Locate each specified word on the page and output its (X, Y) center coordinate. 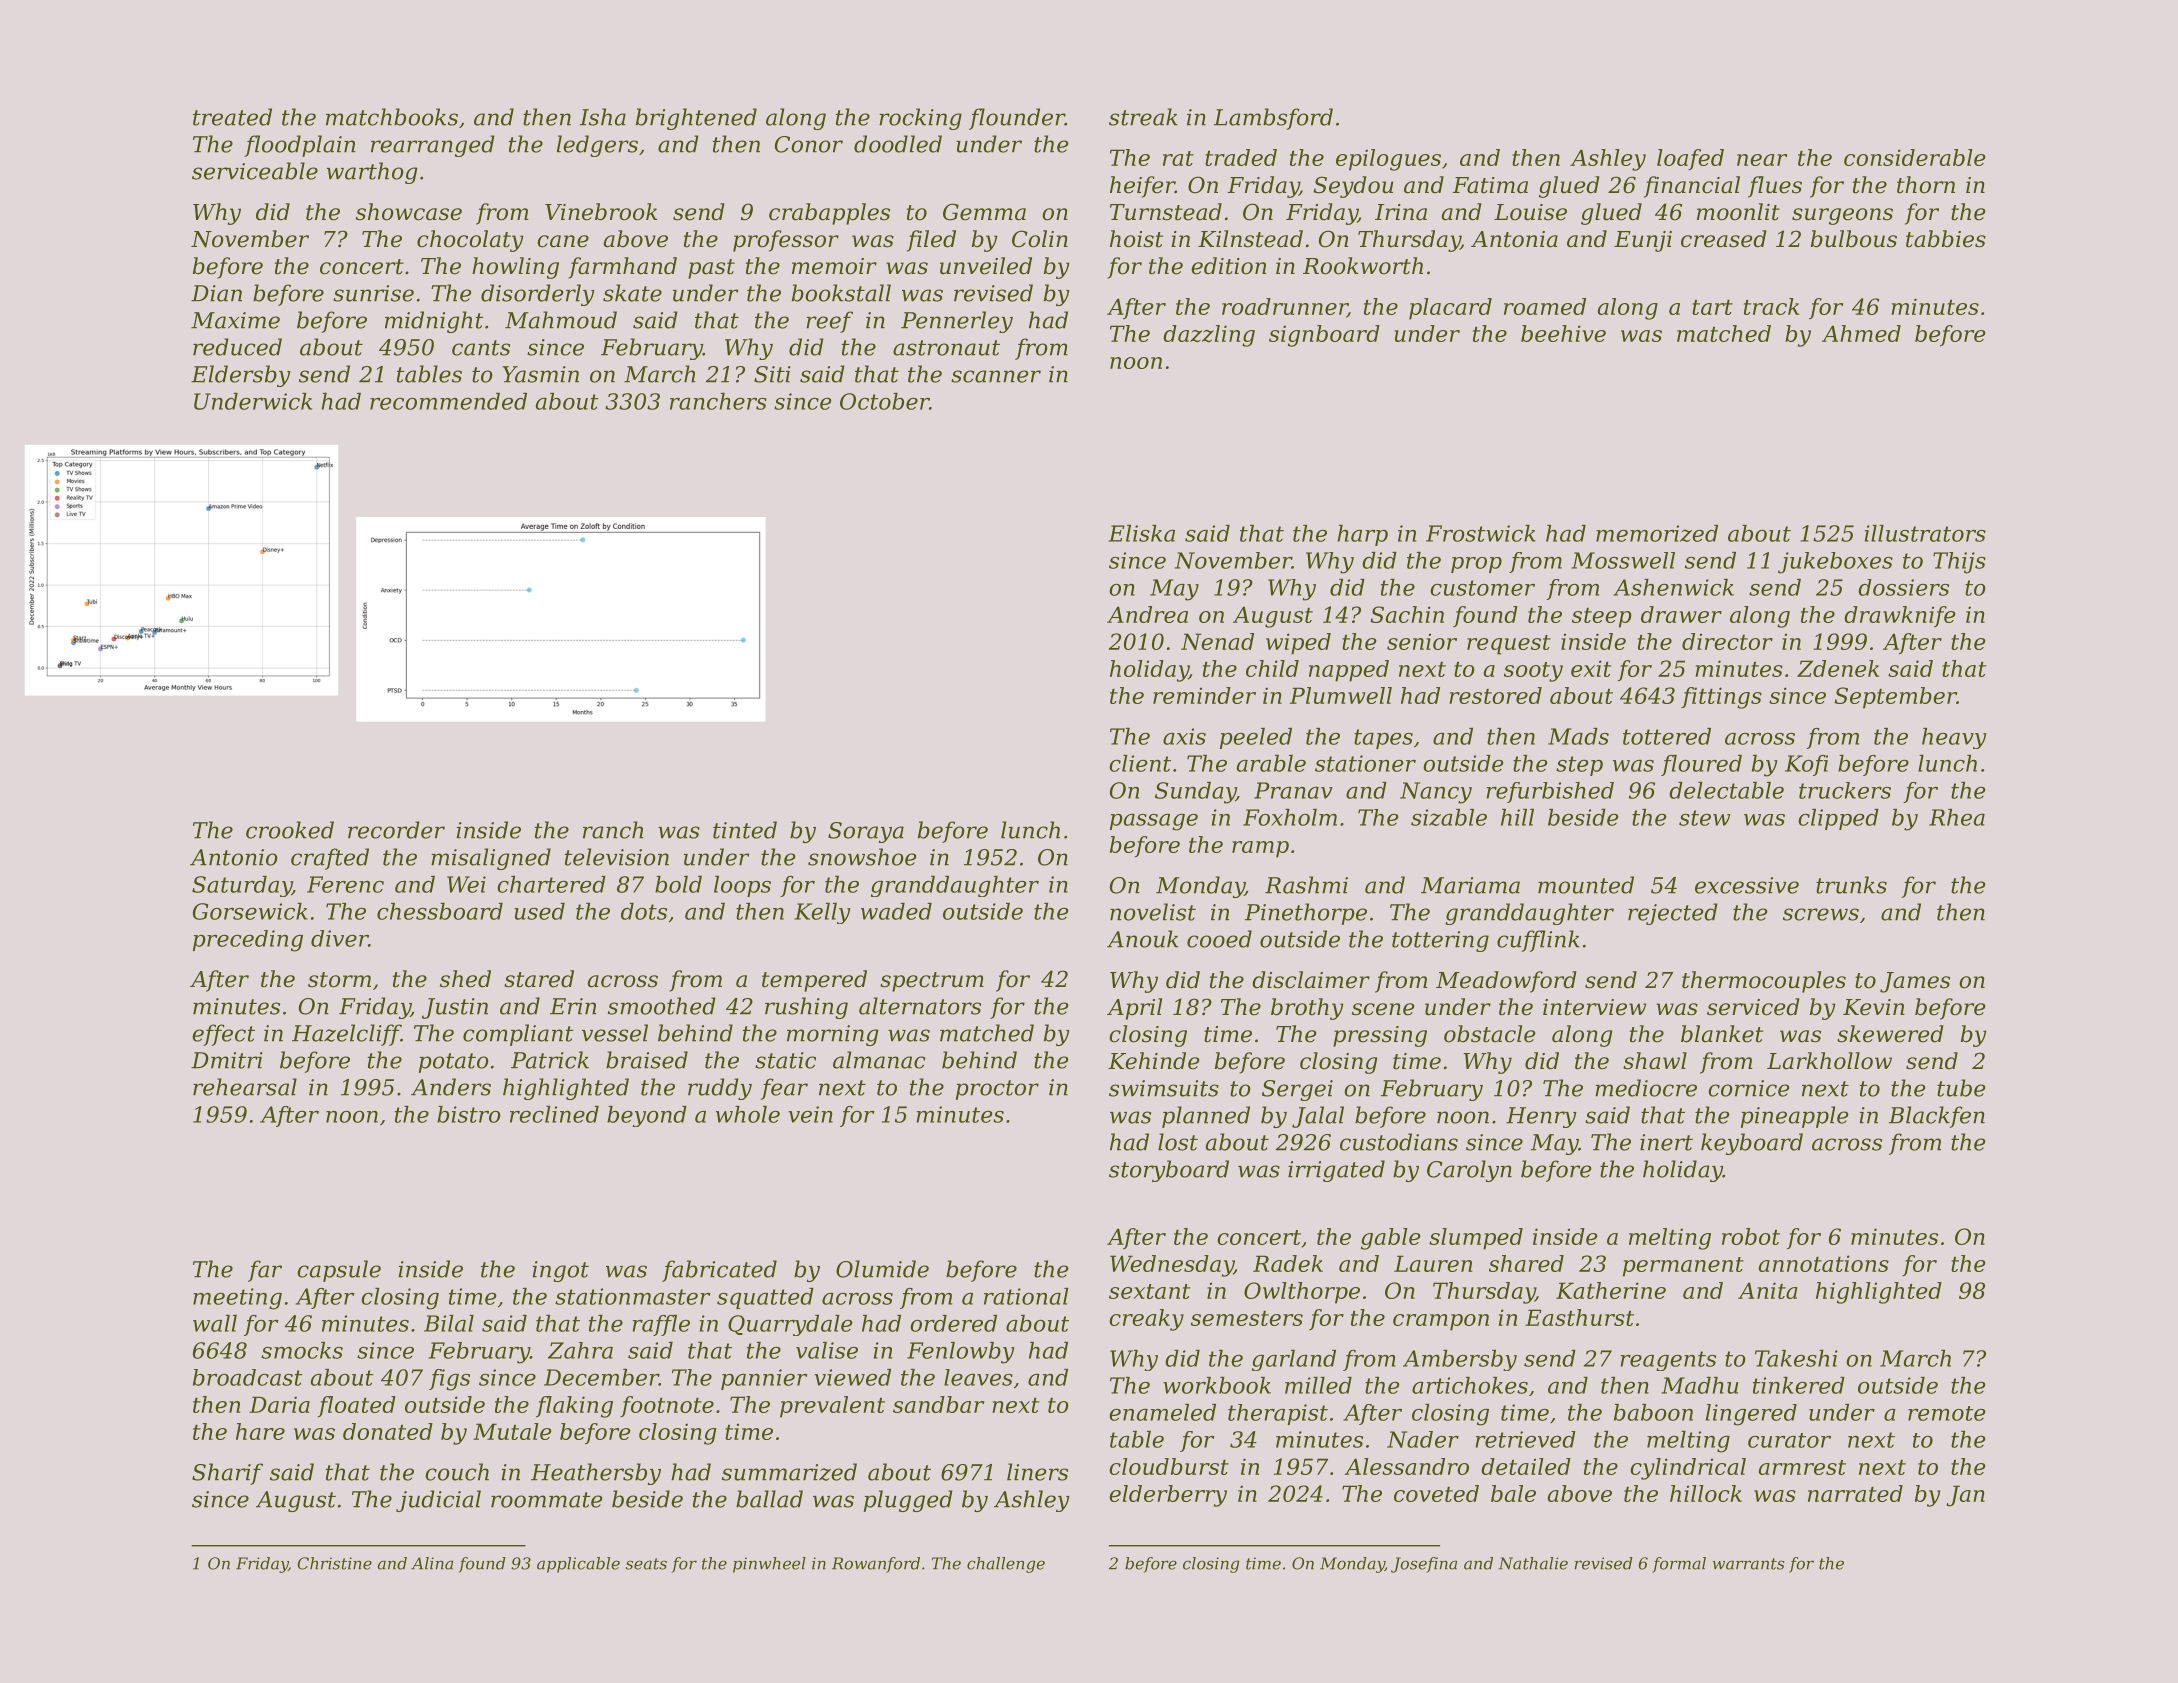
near (1762, 160)
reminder (1204, 695)
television (617, 857)
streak (1143, 117)
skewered (1890, 1034)
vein (810, 1114)
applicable (578, 1565)
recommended (448, 401)
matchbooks (392, 117)
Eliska (1141, 533)
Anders (451, 1087)
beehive (1563, 333)
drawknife (1899, 616)
